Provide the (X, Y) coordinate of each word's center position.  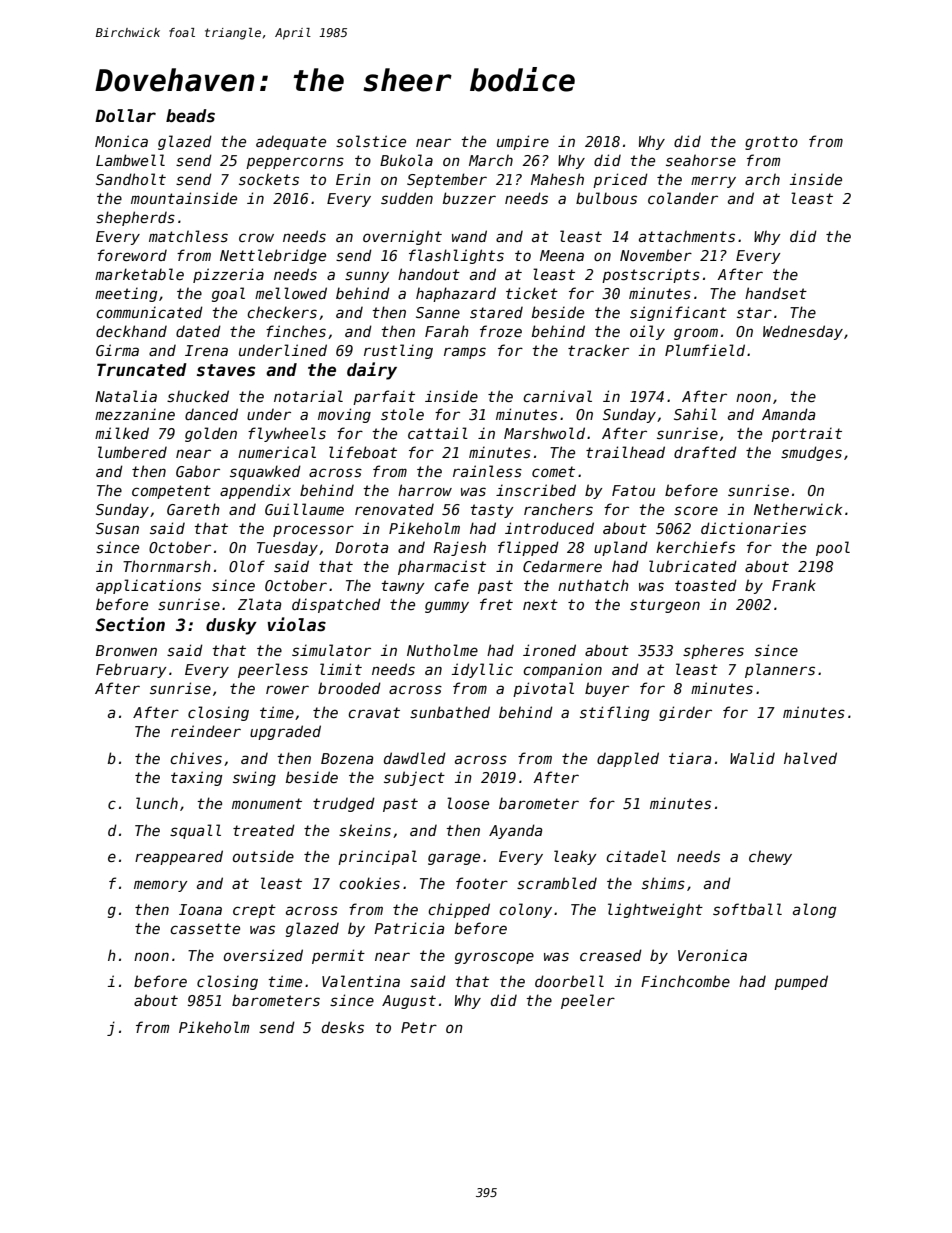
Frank (794, 585)
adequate (291, 143)
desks (343, 1027)
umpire (523, 142)
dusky (231, 626)
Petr (419, 1027)
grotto (771, 143)
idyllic (482, 670)
